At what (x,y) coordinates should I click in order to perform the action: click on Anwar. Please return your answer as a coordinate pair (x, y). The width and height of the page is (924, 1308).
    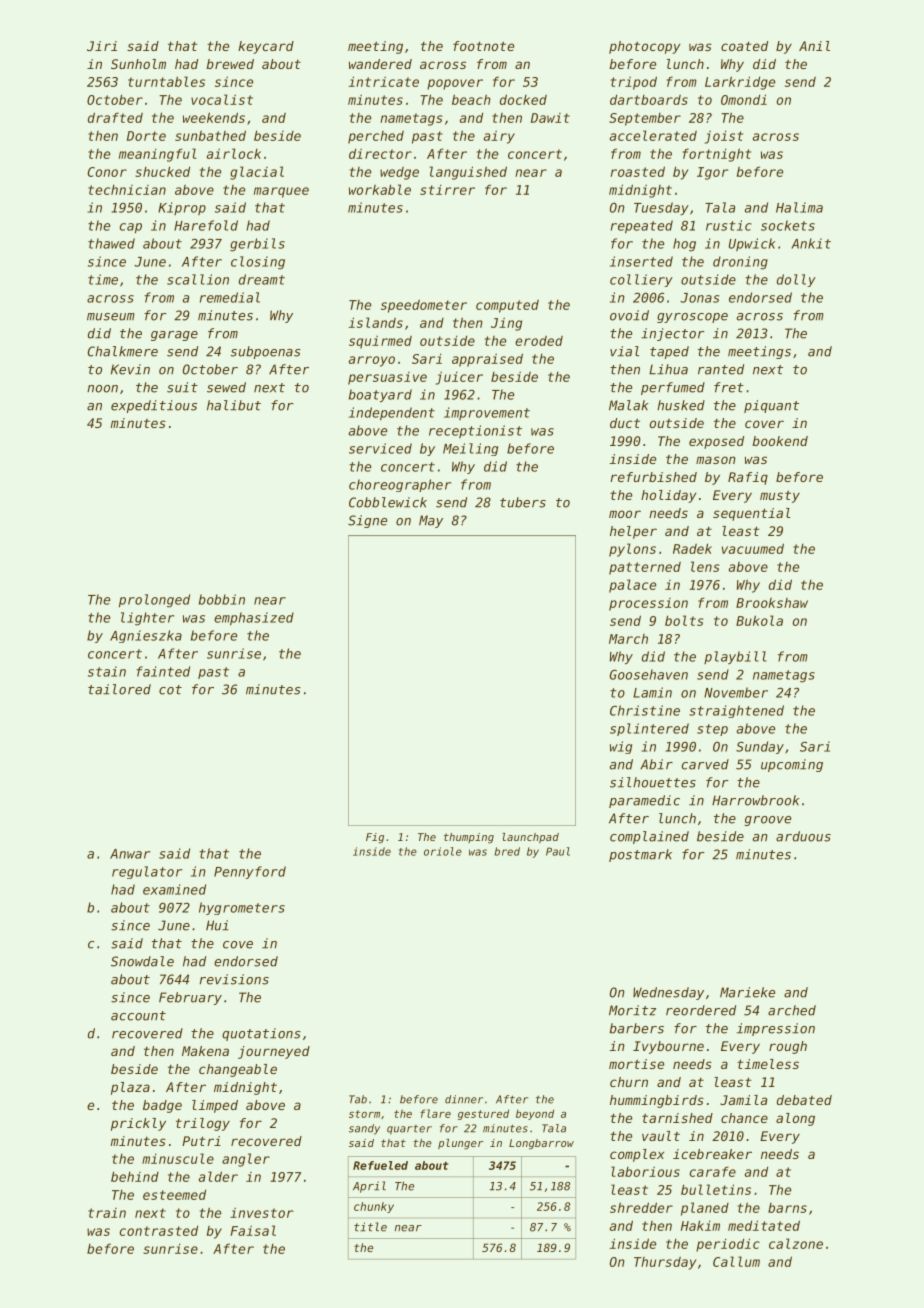
    Looking at the image, I should click on (130, 854).
